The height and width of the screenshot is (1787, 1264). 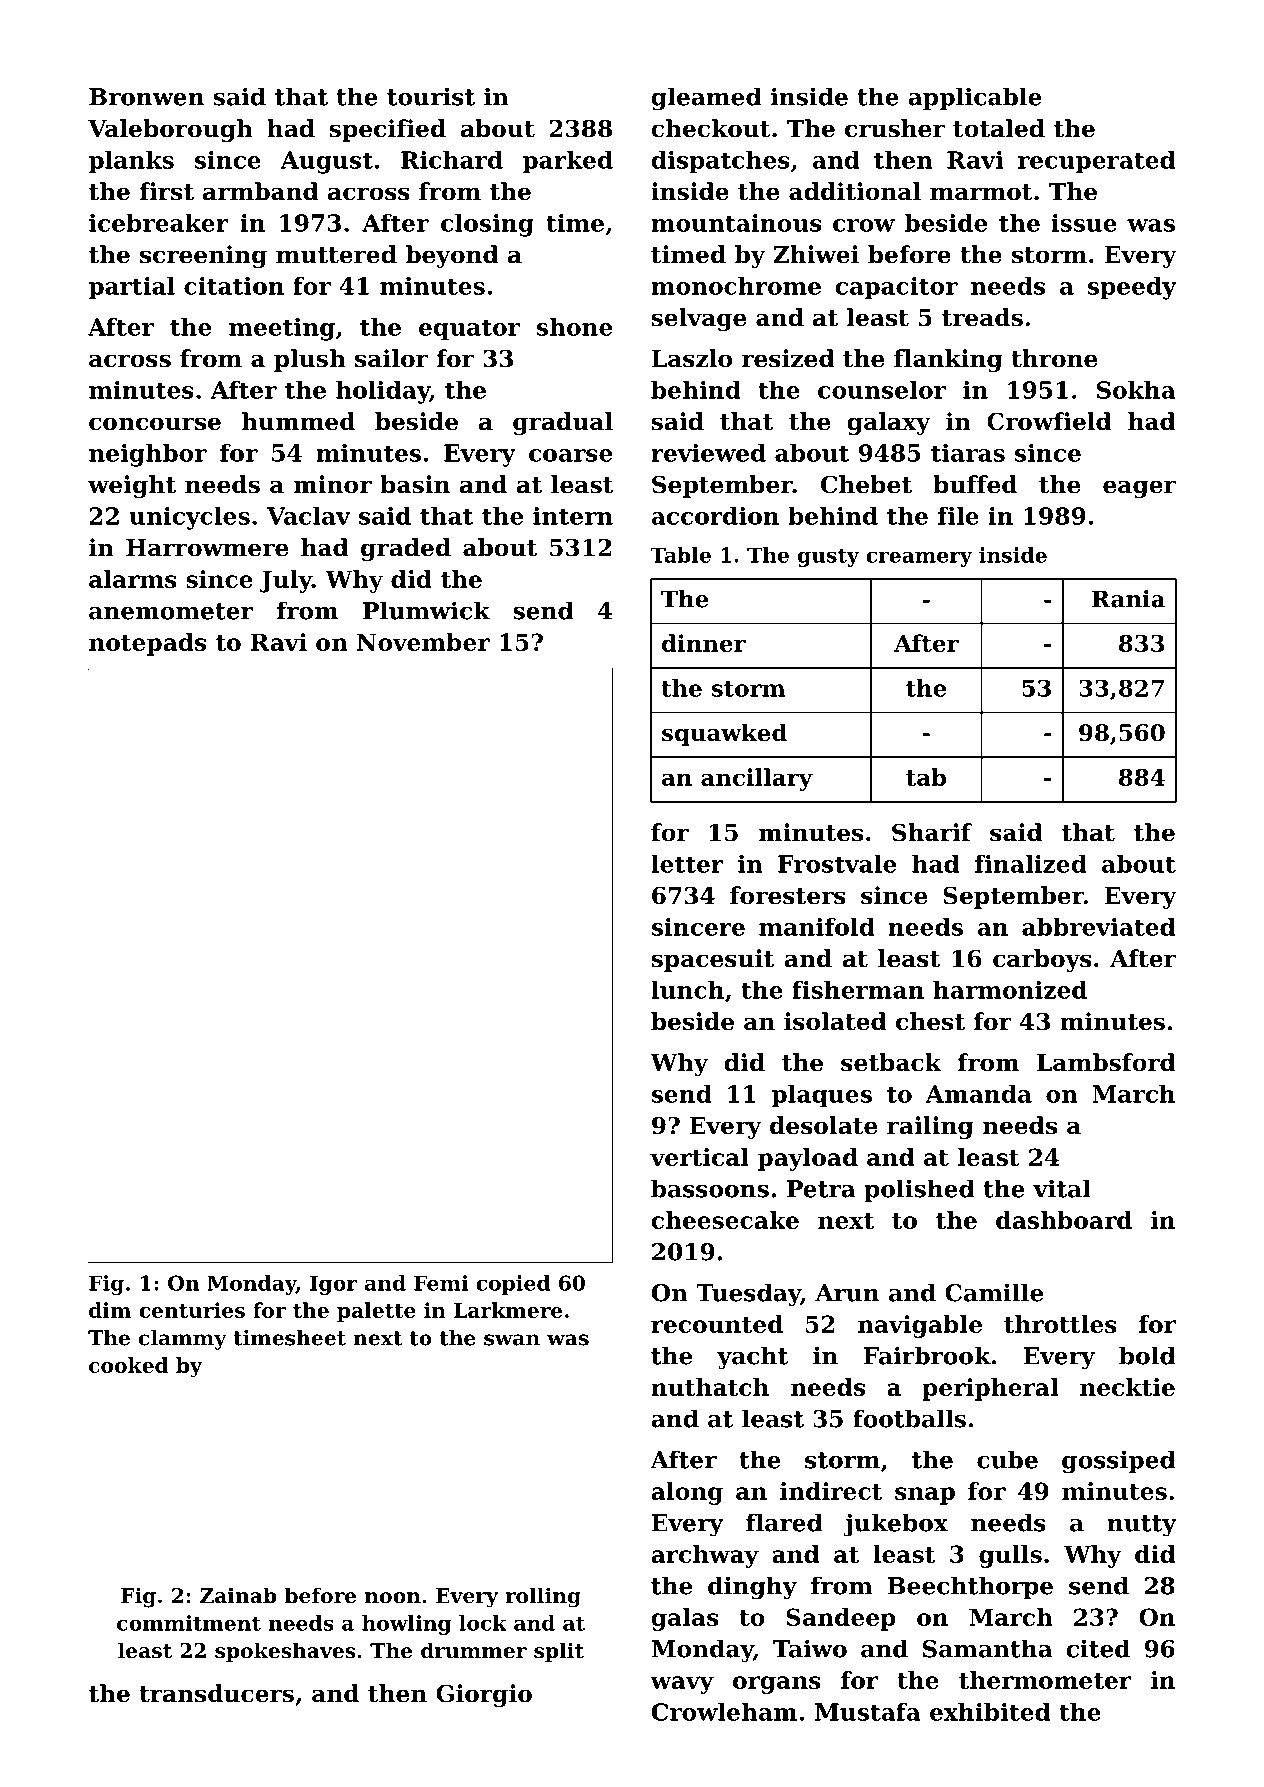 What do you see at coordinates (919, 559) in the screenshot?
I see `creamery` at bounding box center [919, 559].
